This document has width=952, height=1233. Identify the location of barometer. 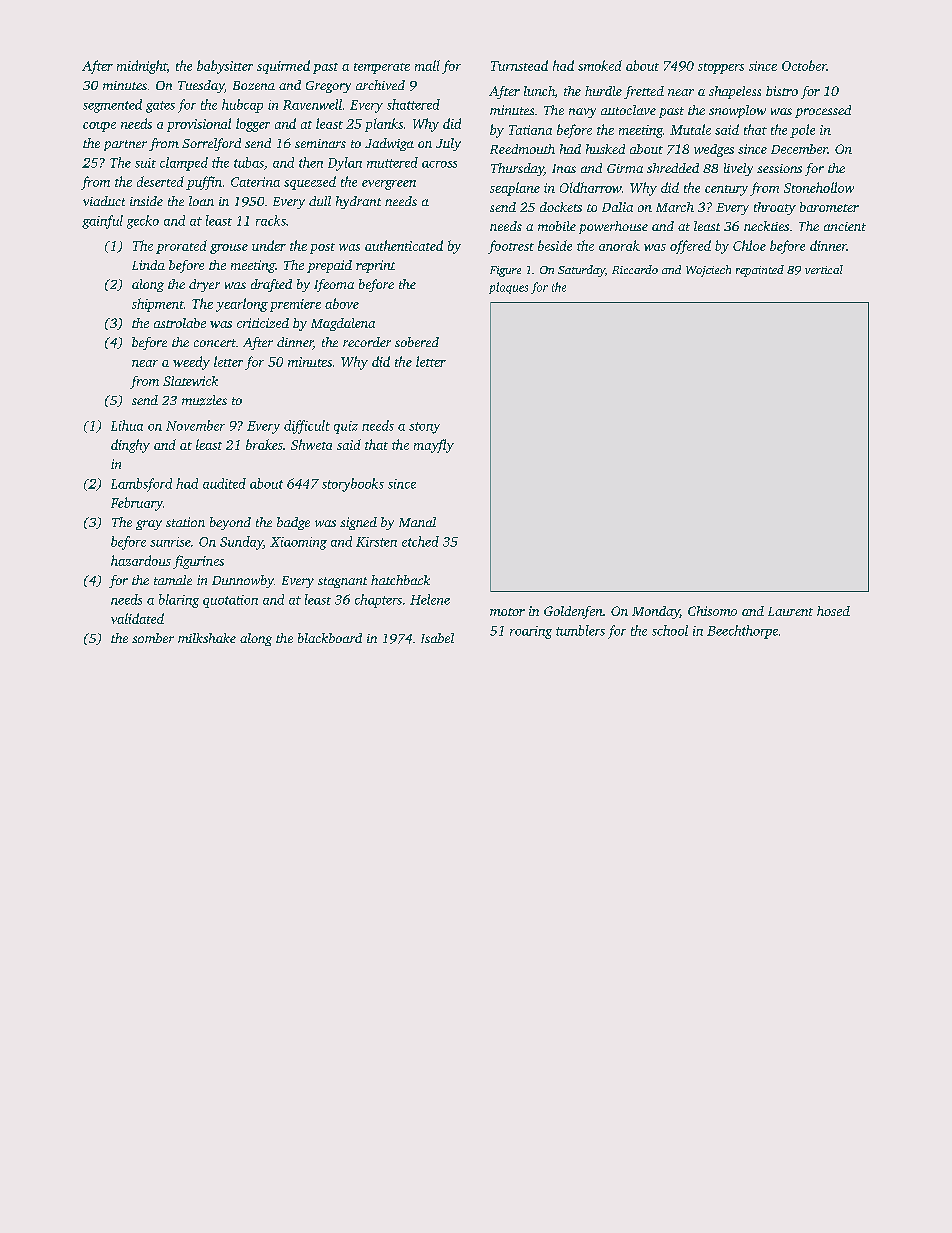
(829, 207).
